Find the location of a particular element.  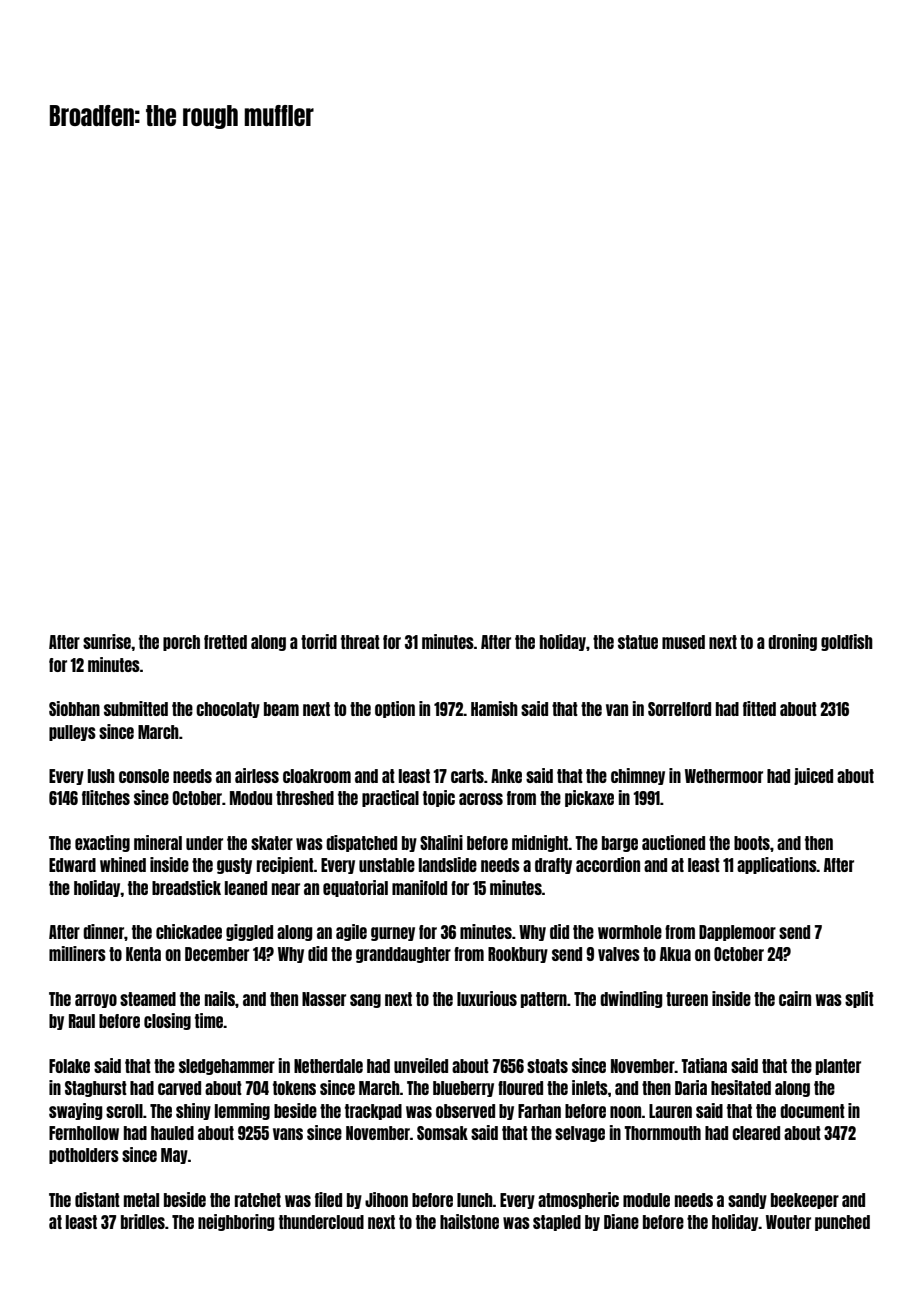

gusty is located at coordinates (234, 866).
